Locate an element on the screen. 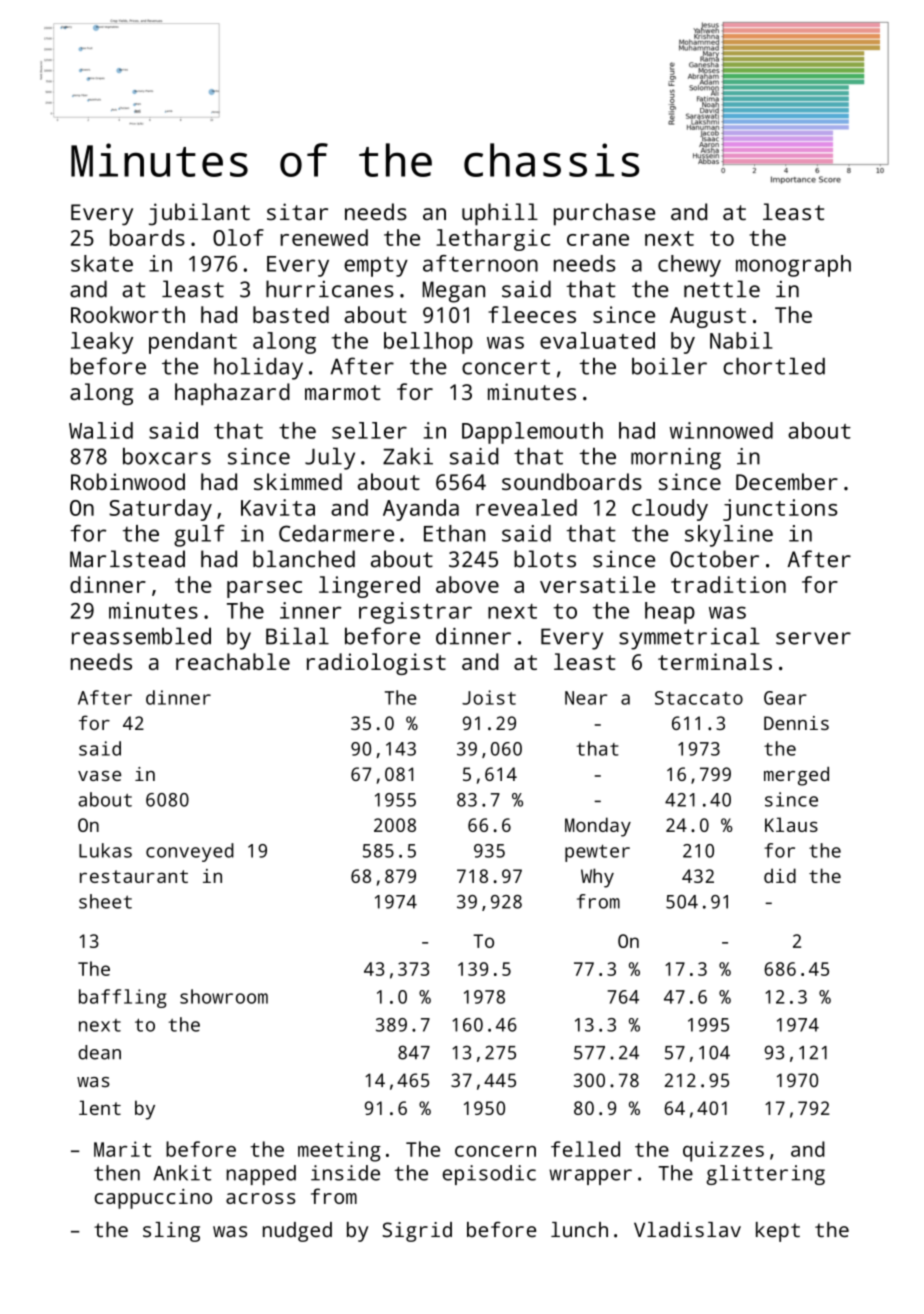 The height and width of the screenshot is (1314, 924). jubilant is located at coordinates (199, 214).
